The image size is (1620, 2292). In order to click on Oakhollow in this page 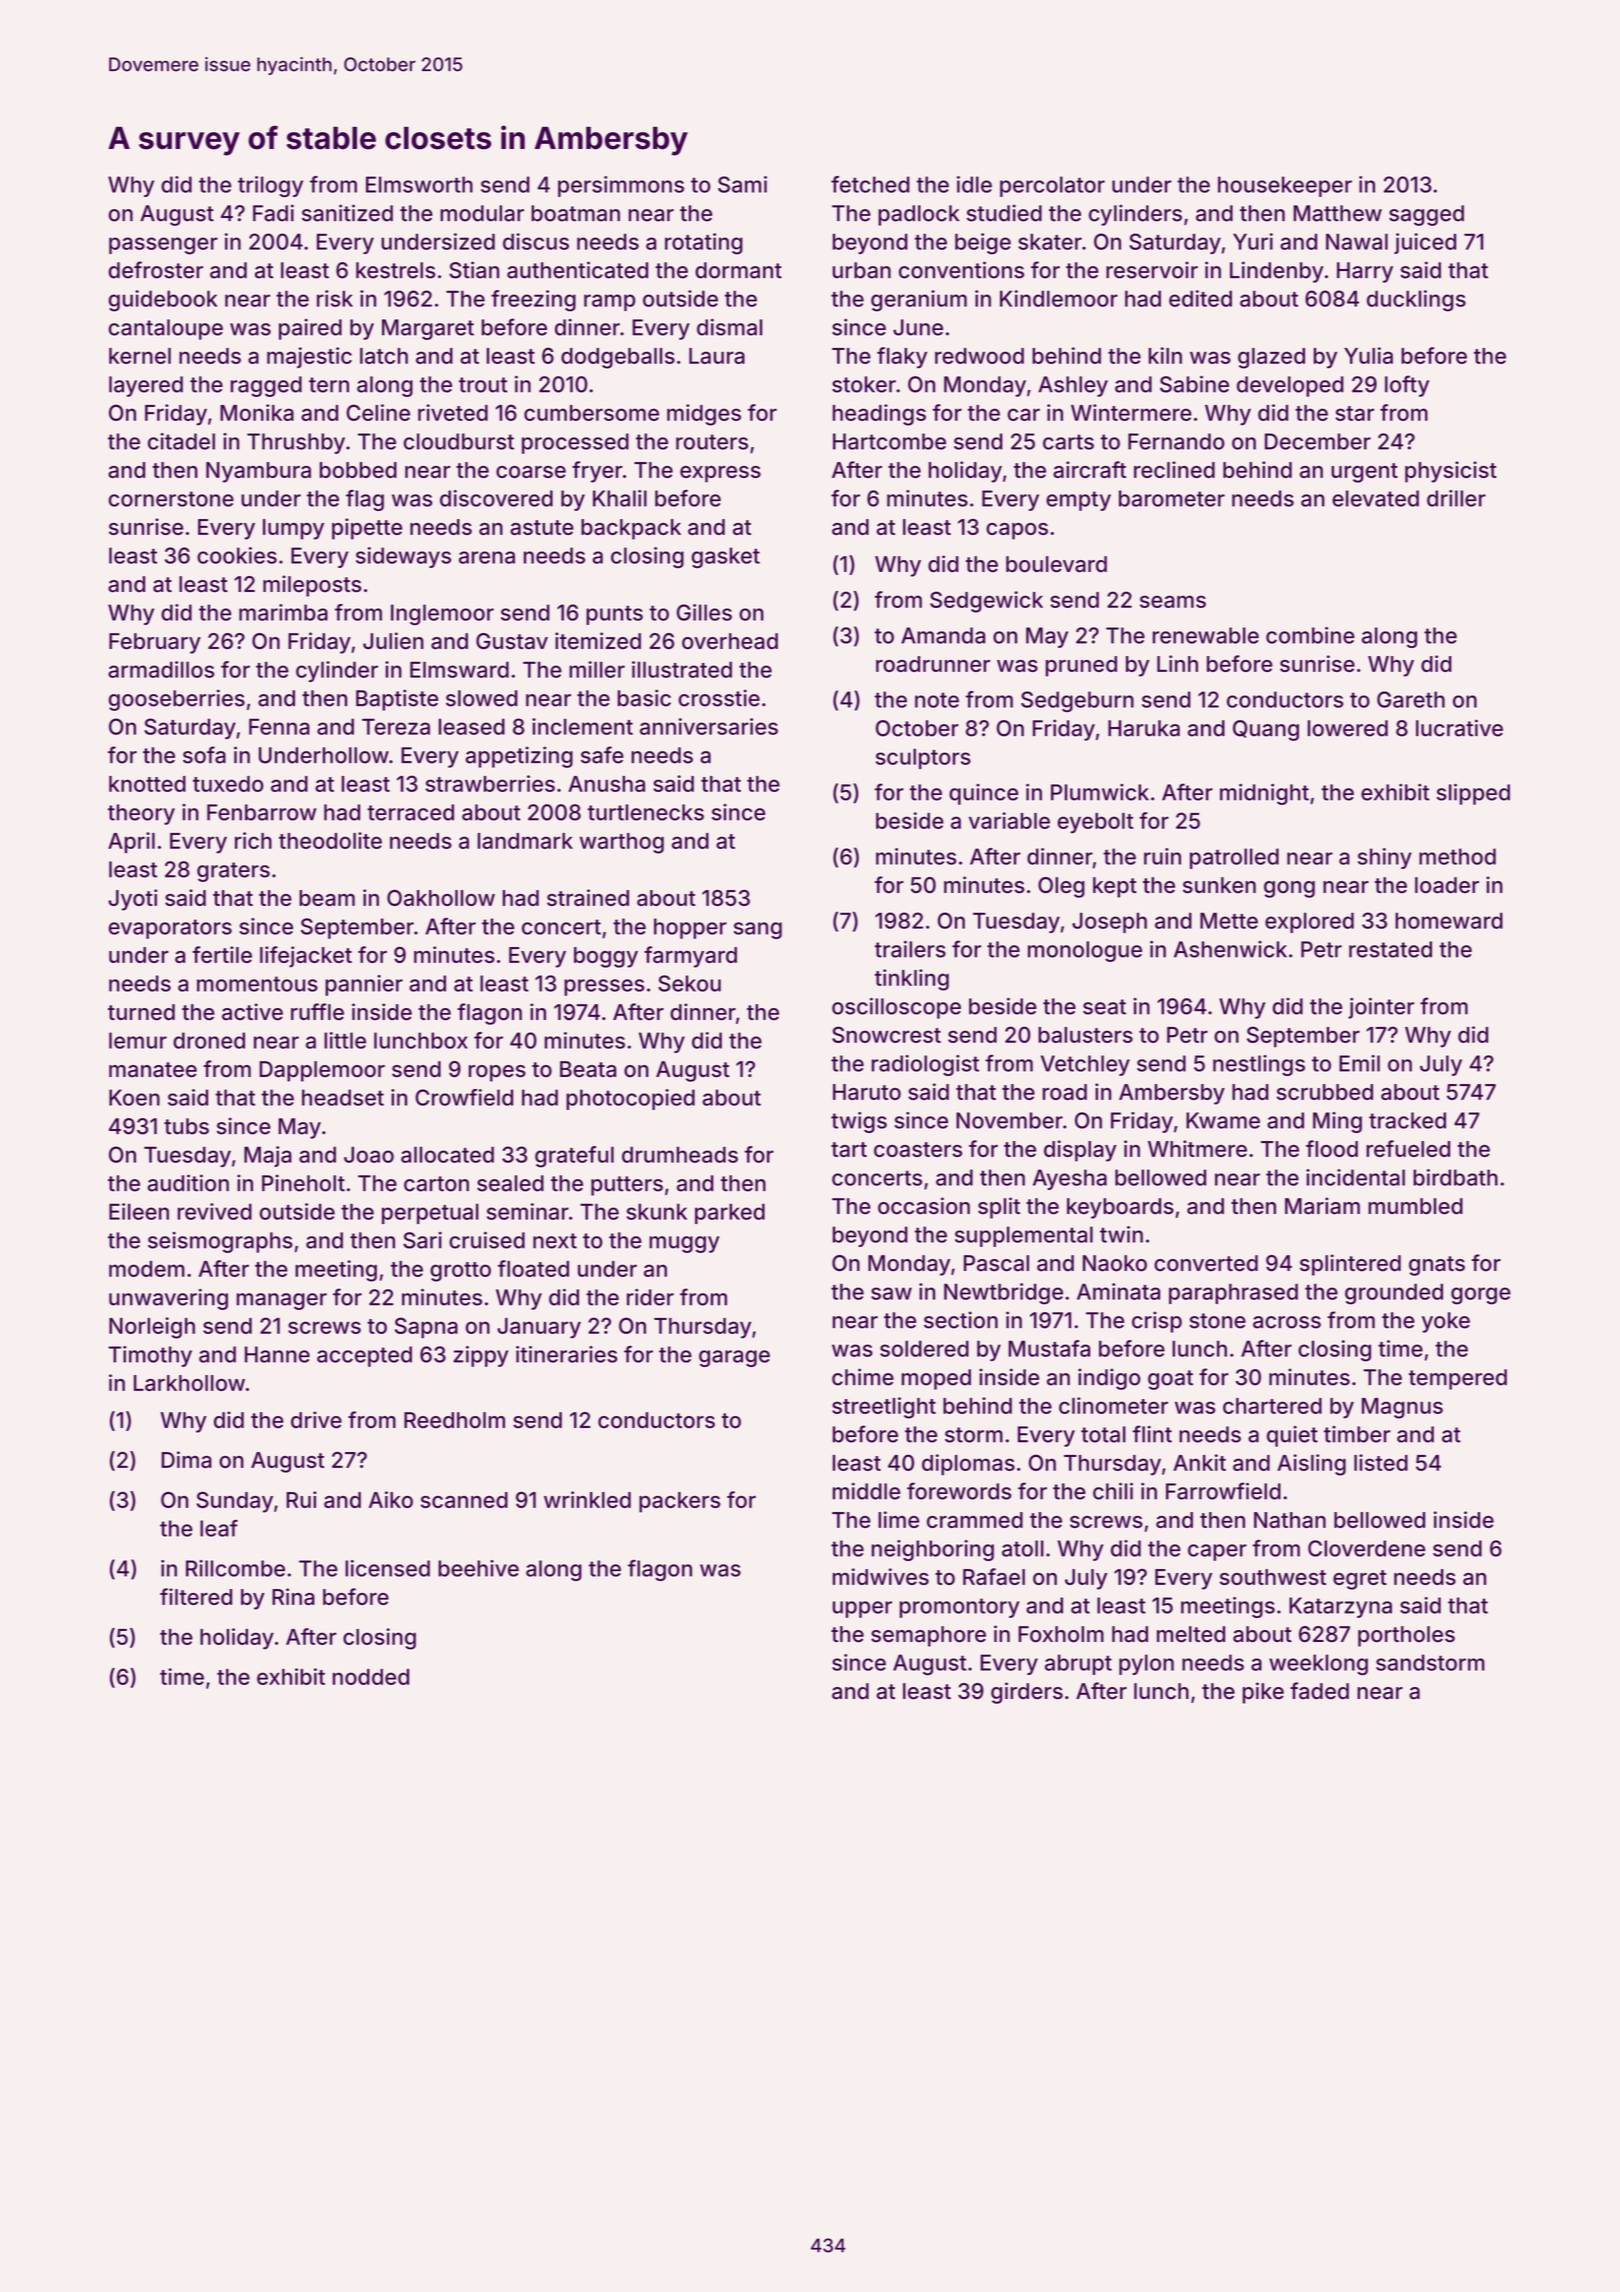, I will do `click(441, 898)`.
